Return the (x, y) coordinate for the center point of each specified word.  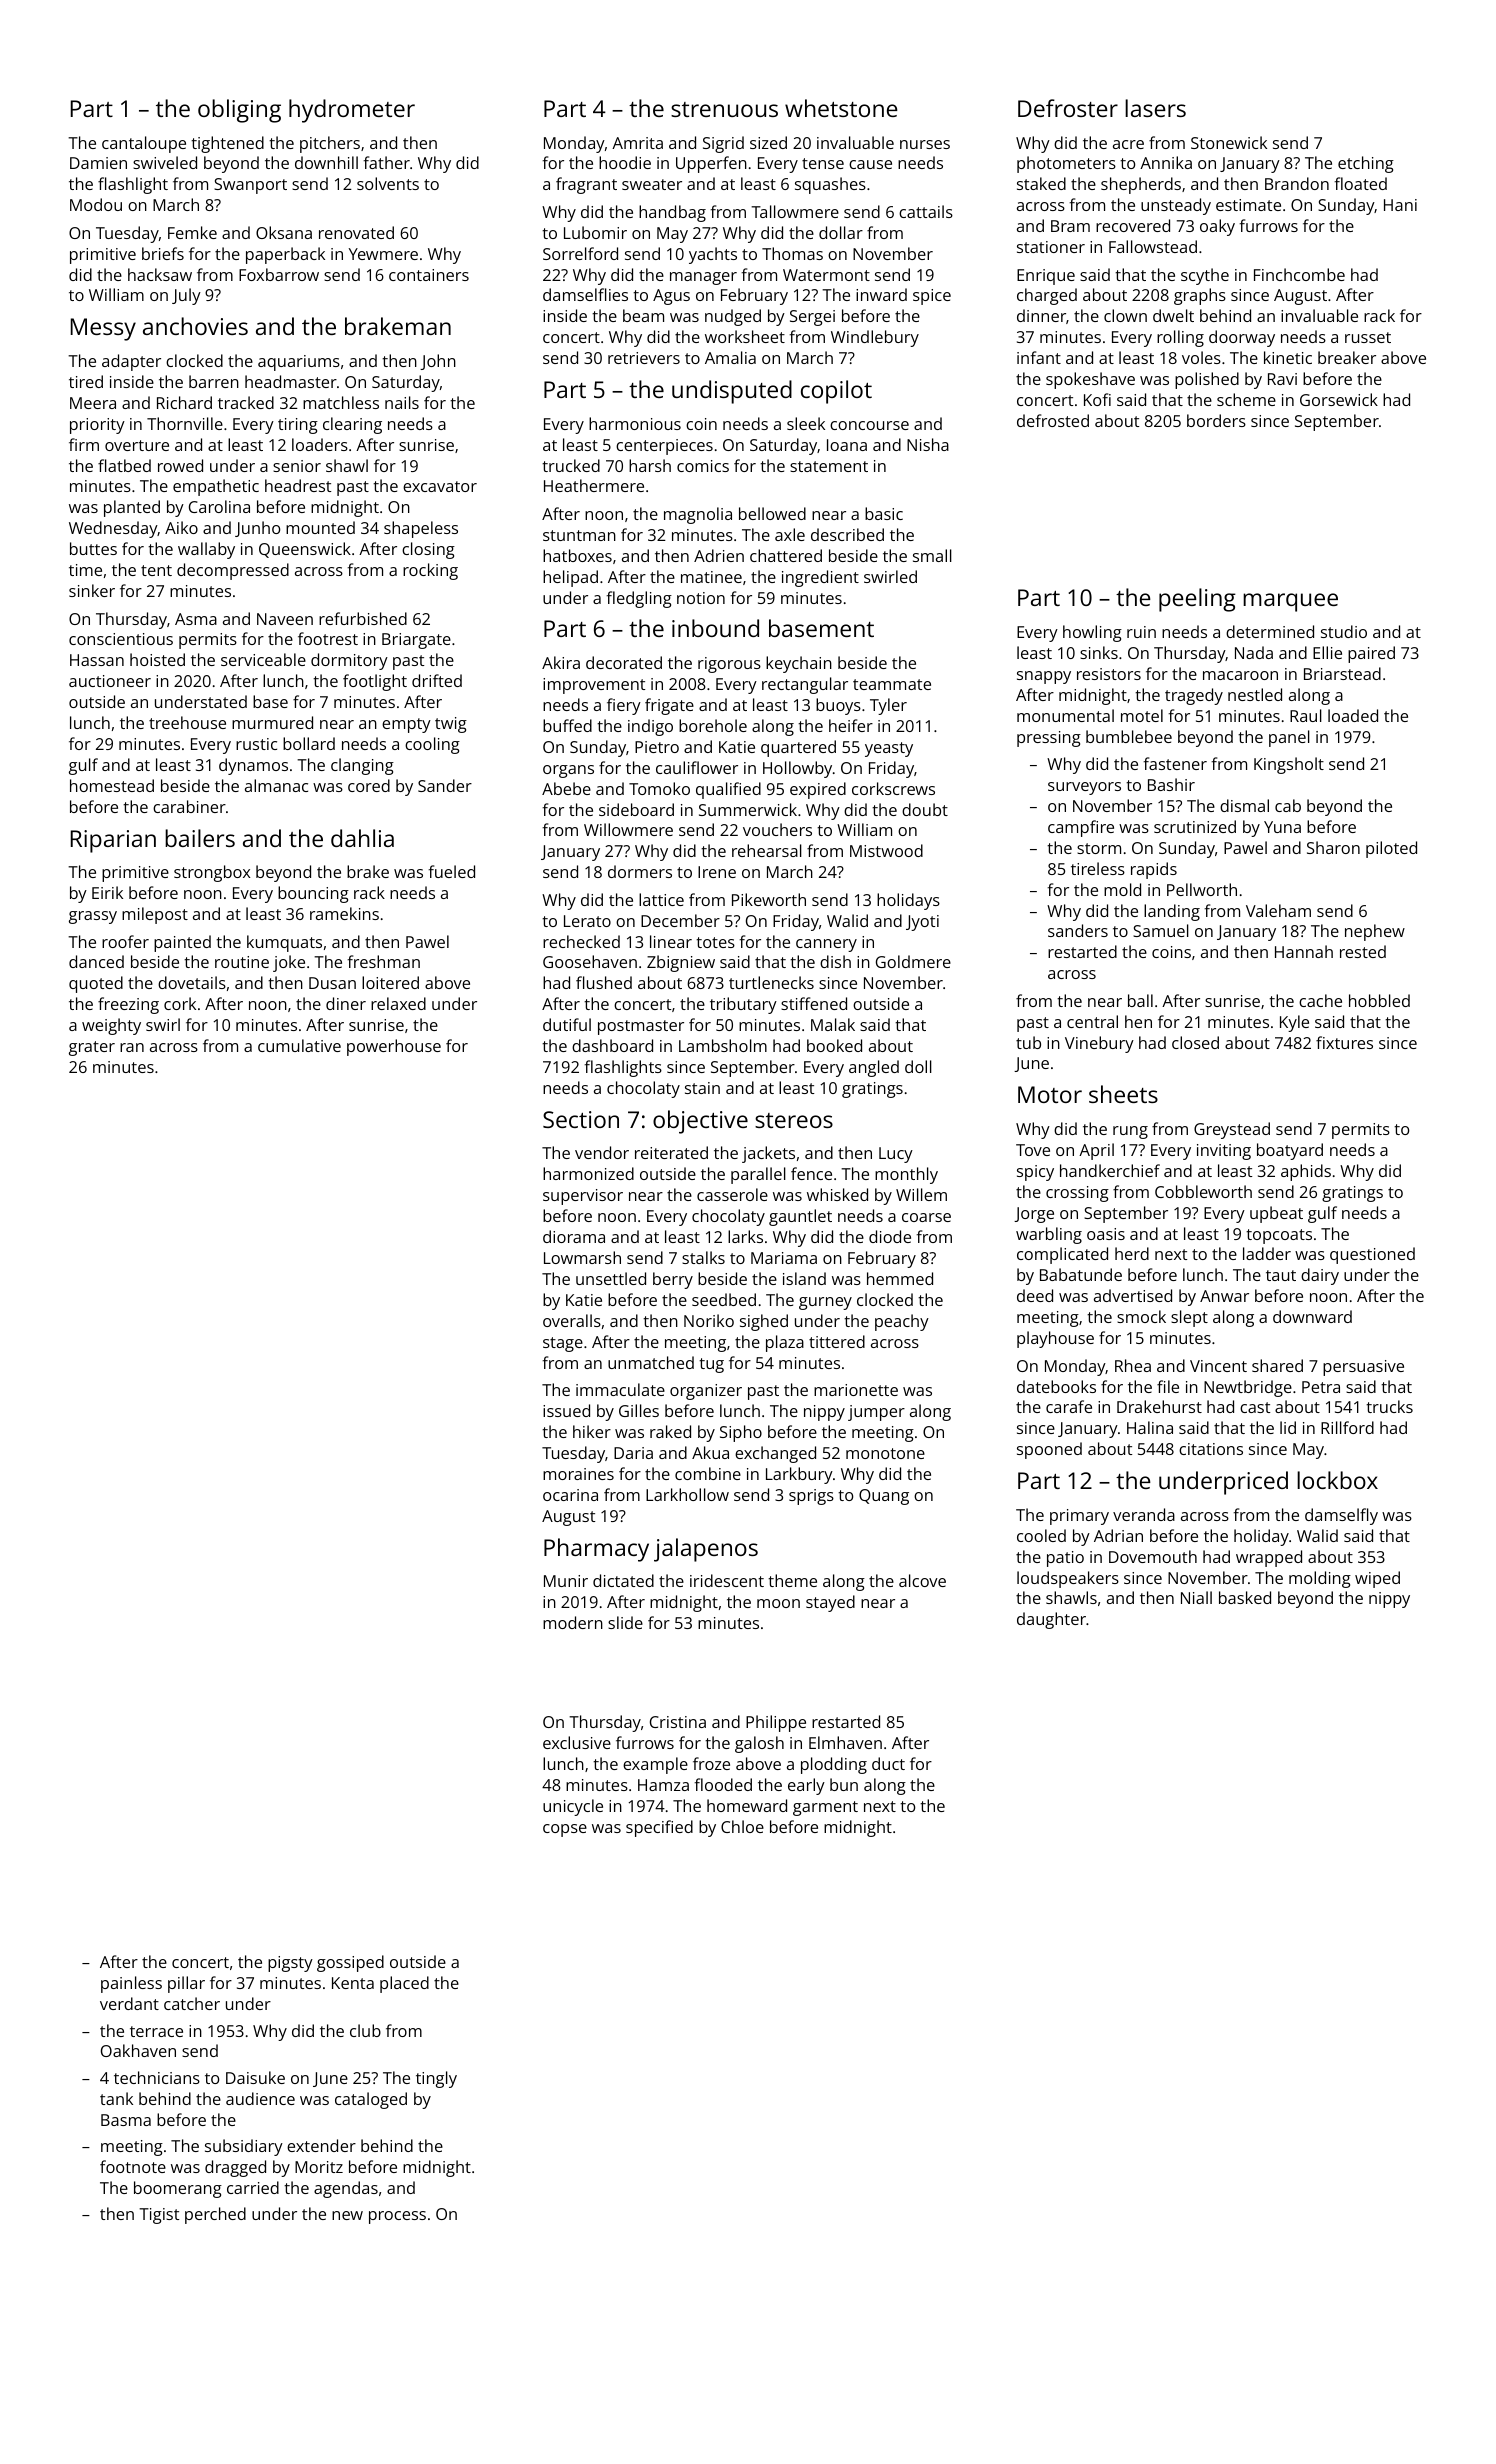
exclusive (577, 1742)
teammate (892, 684)
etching (1366, 164)
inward (881, 294)
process (397, 2217)
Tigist (159, 2216)
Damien (98, 163)
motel (1142, 715)
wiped (1377, 1579)
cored (369, 785)
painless (131, 1984)
